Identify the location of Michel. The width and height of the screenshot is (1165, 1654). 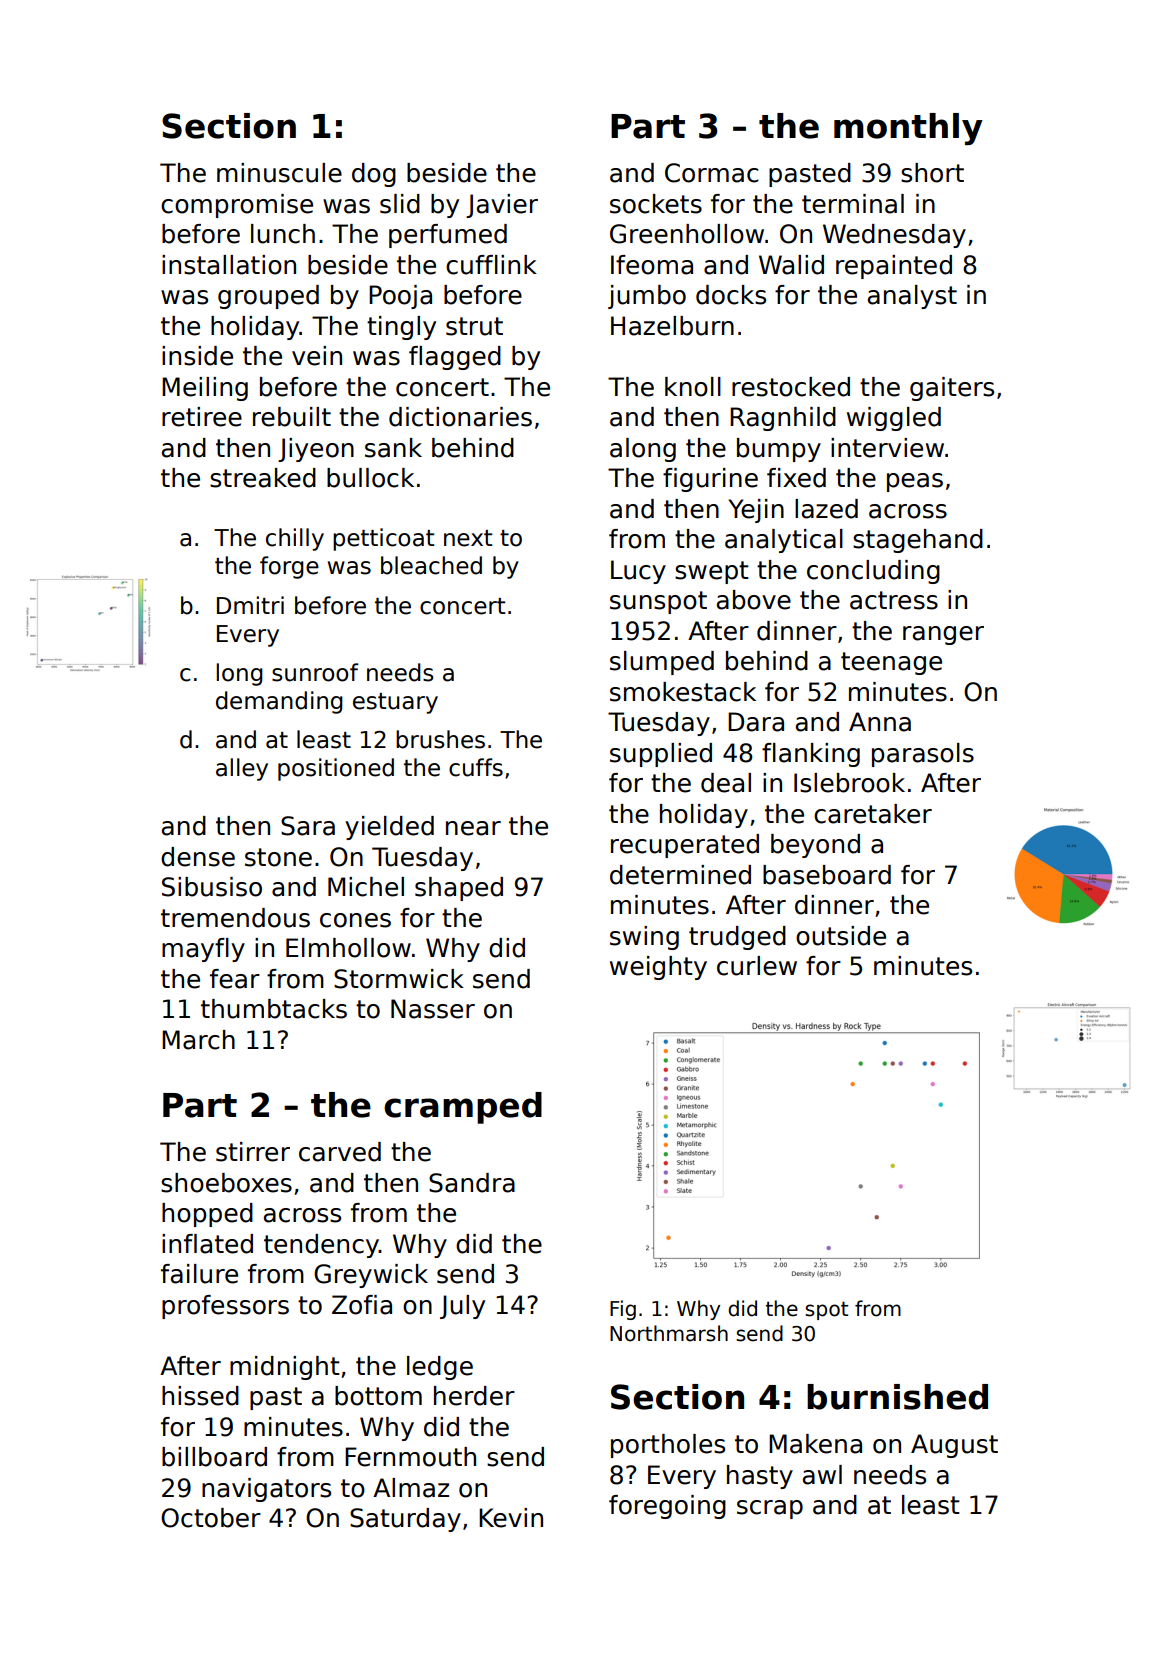
(366, 887).
